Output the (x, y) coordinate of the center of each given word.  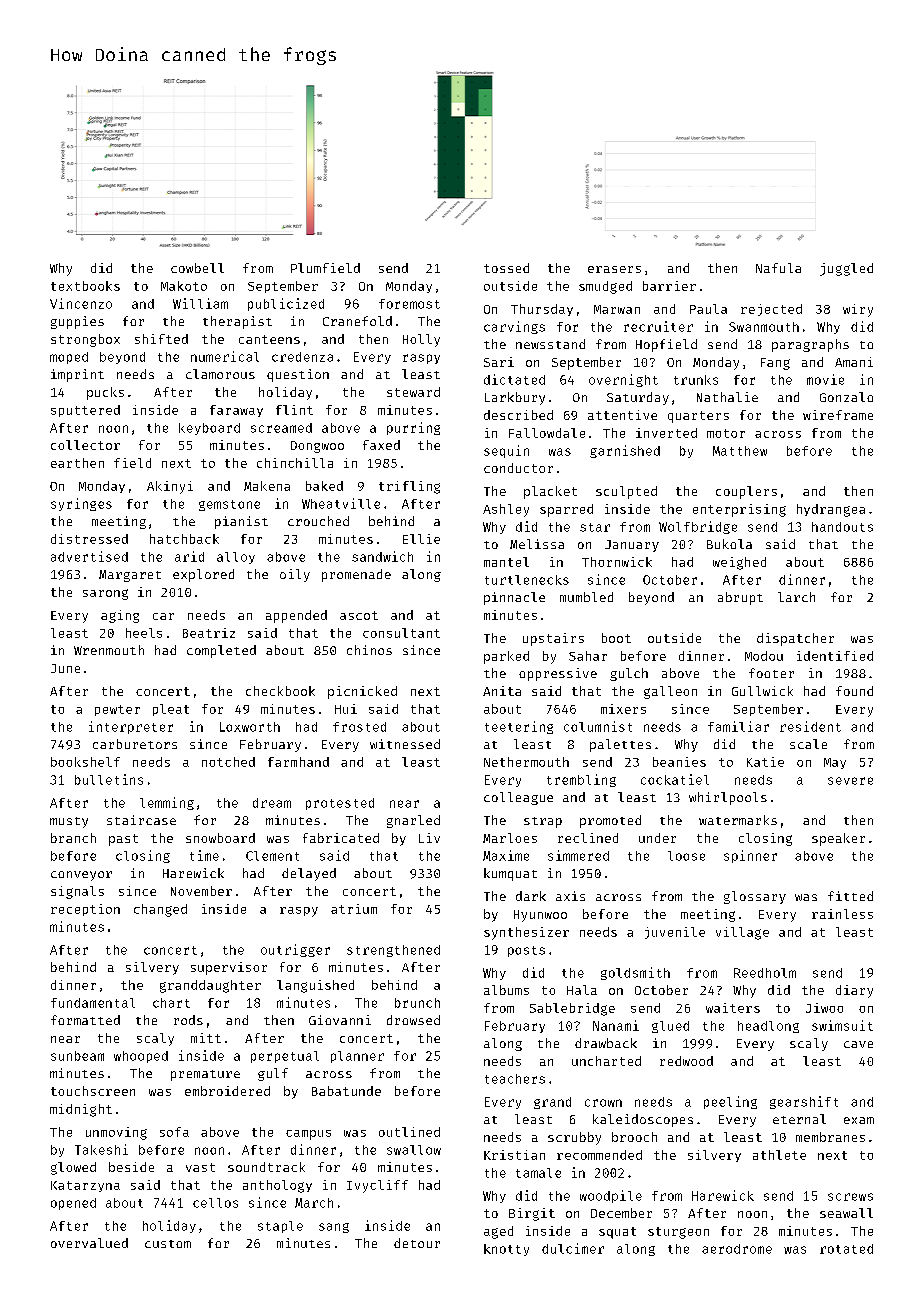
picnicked (362, 692)
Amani (854, 362)
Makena (267, 486)
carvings (514, 327)
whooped (141, 1057)
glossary (755, 897)
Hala (582, 990)
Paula (708, 309)
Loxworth (250, 727)
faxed (381, 445)
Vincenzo (81, 303)
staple (280, 1227)
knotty (506, 1250)
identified (835, 656)
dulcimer (573, 1248)
